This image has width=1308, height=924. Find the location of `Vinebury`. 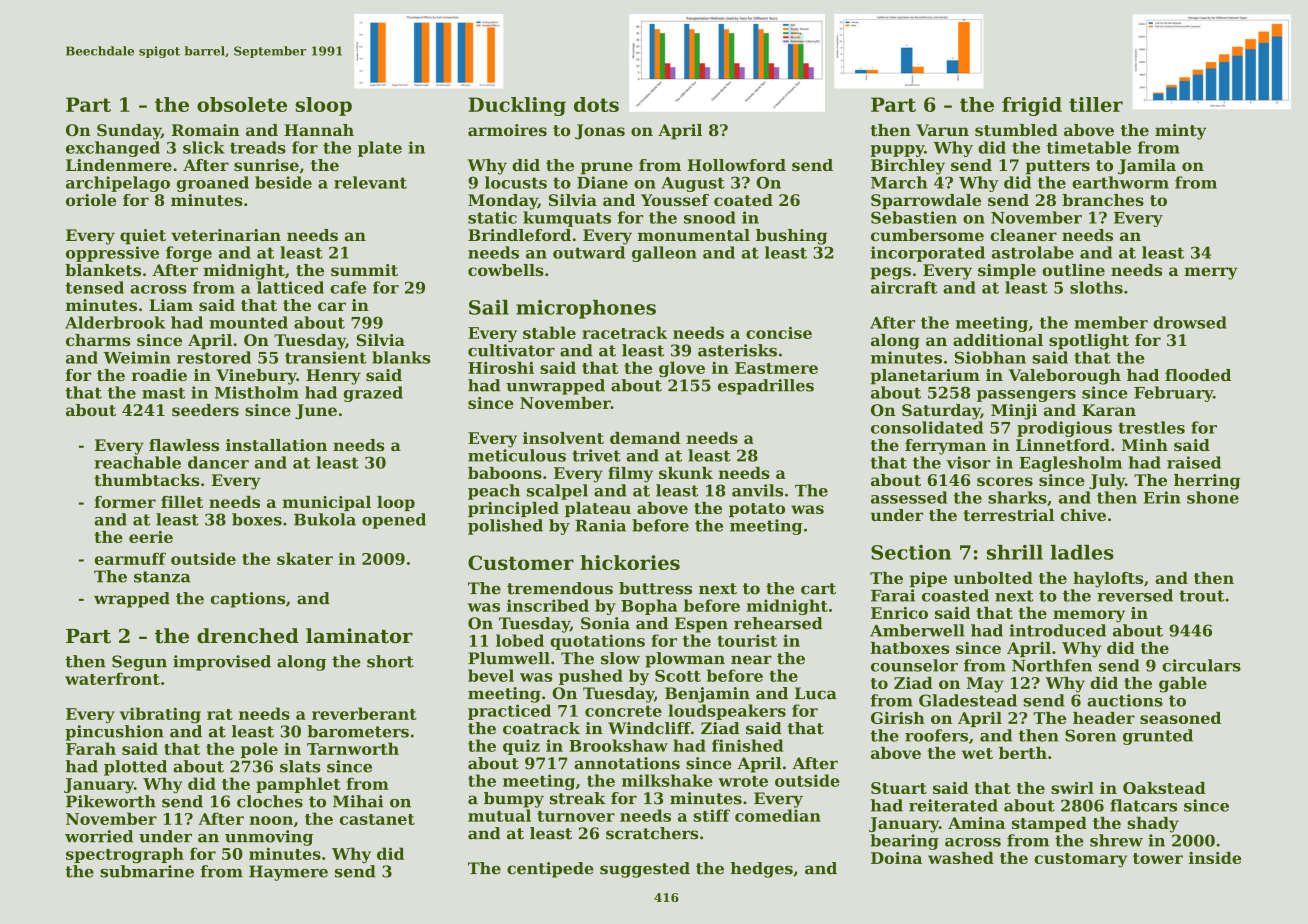

Vinebury is located at coordinates (256, 377).
